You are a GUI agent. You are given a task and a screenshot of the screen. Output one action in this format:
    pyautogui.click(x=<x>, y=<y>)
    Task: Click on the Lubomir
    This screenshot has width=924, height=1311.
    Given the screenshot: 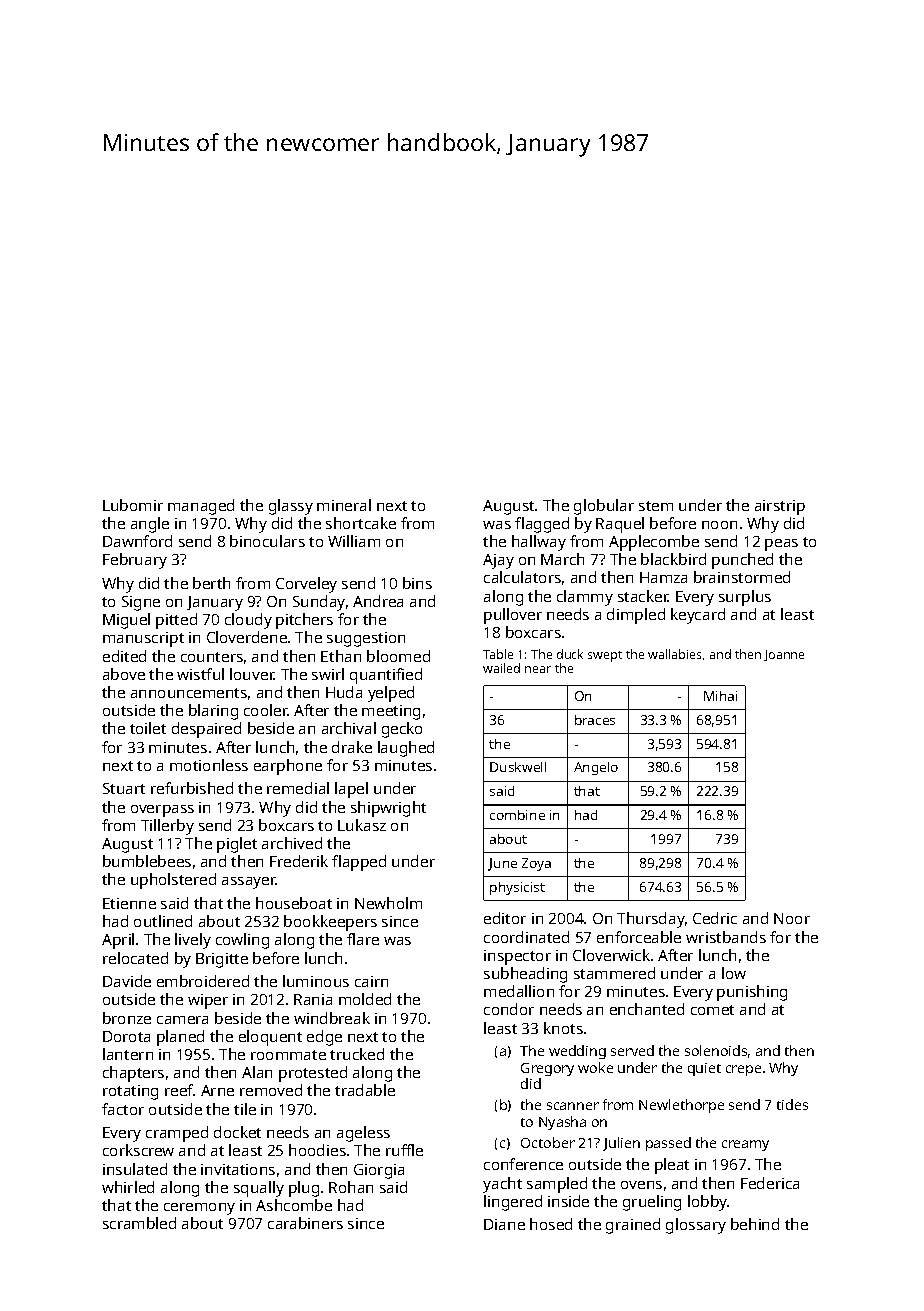 What is the action you would take?
    pyautogui.click(x=133, y=505)
